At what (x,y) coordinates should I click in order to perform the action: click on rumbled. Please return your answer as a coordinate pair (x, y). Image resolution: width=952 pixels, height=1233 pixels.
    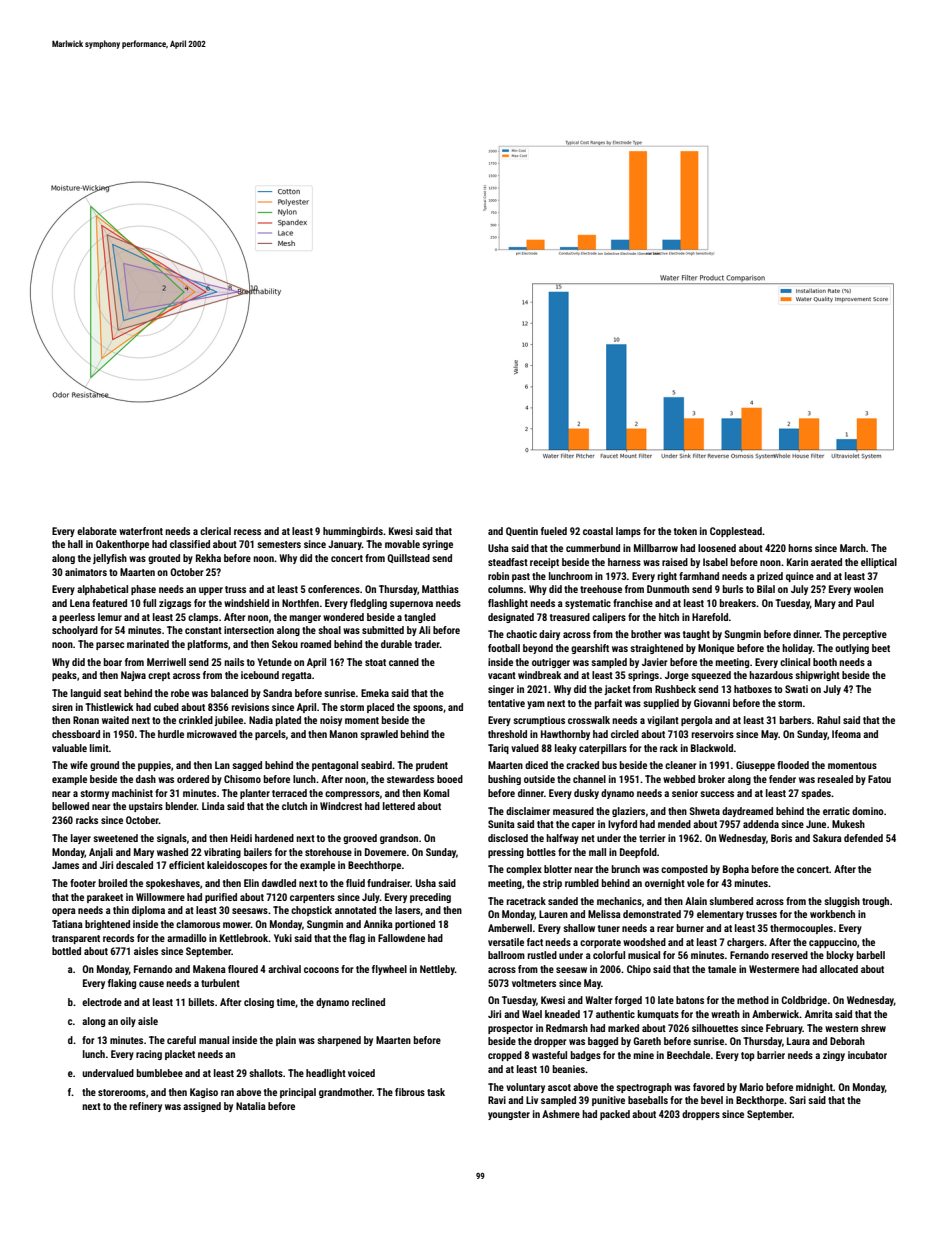
    Looking at the image, I should click on (582, 883).
